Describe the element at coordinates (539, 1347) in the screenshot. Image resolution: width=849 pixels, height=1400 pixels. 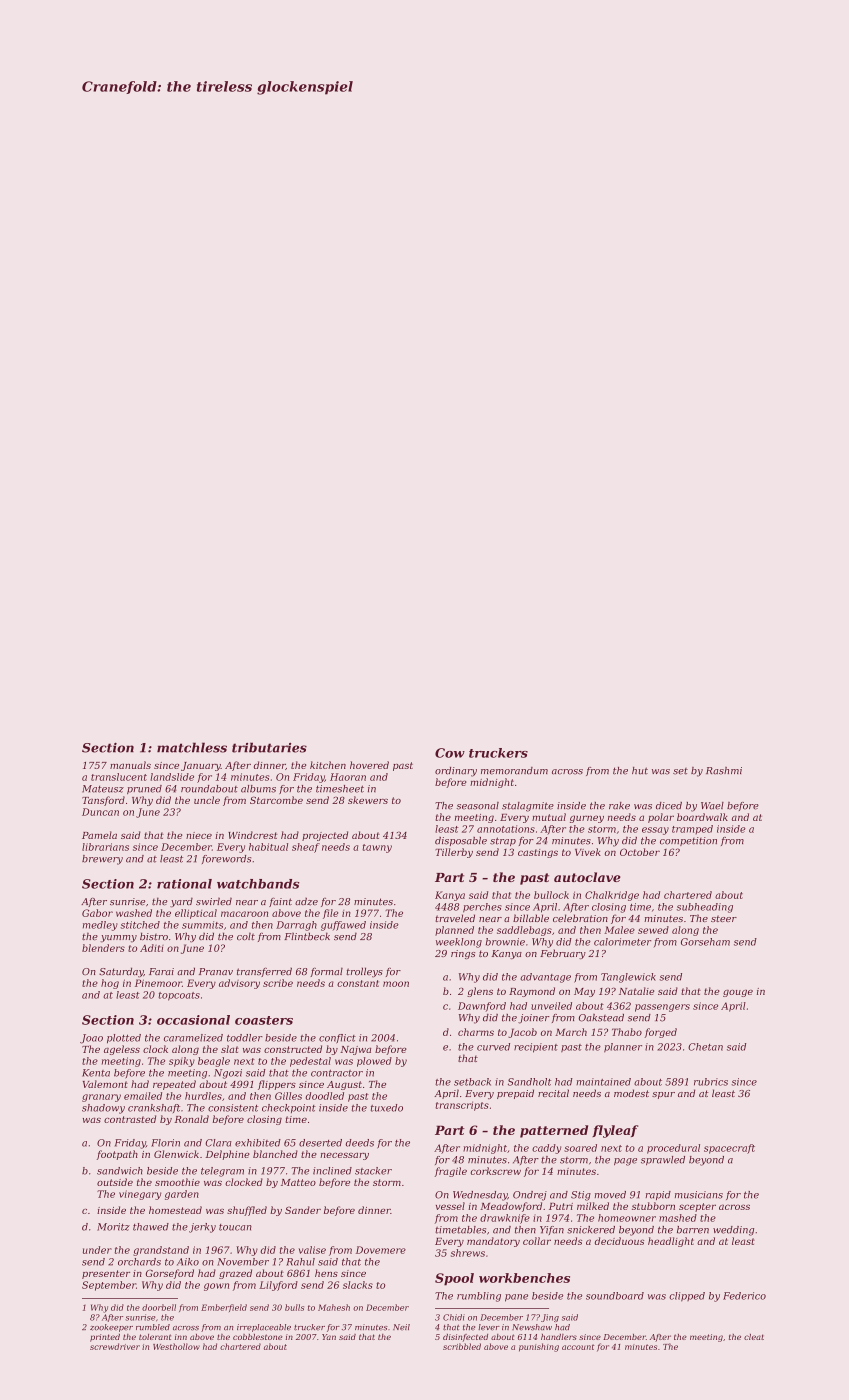
I see `punishing` at that location.
